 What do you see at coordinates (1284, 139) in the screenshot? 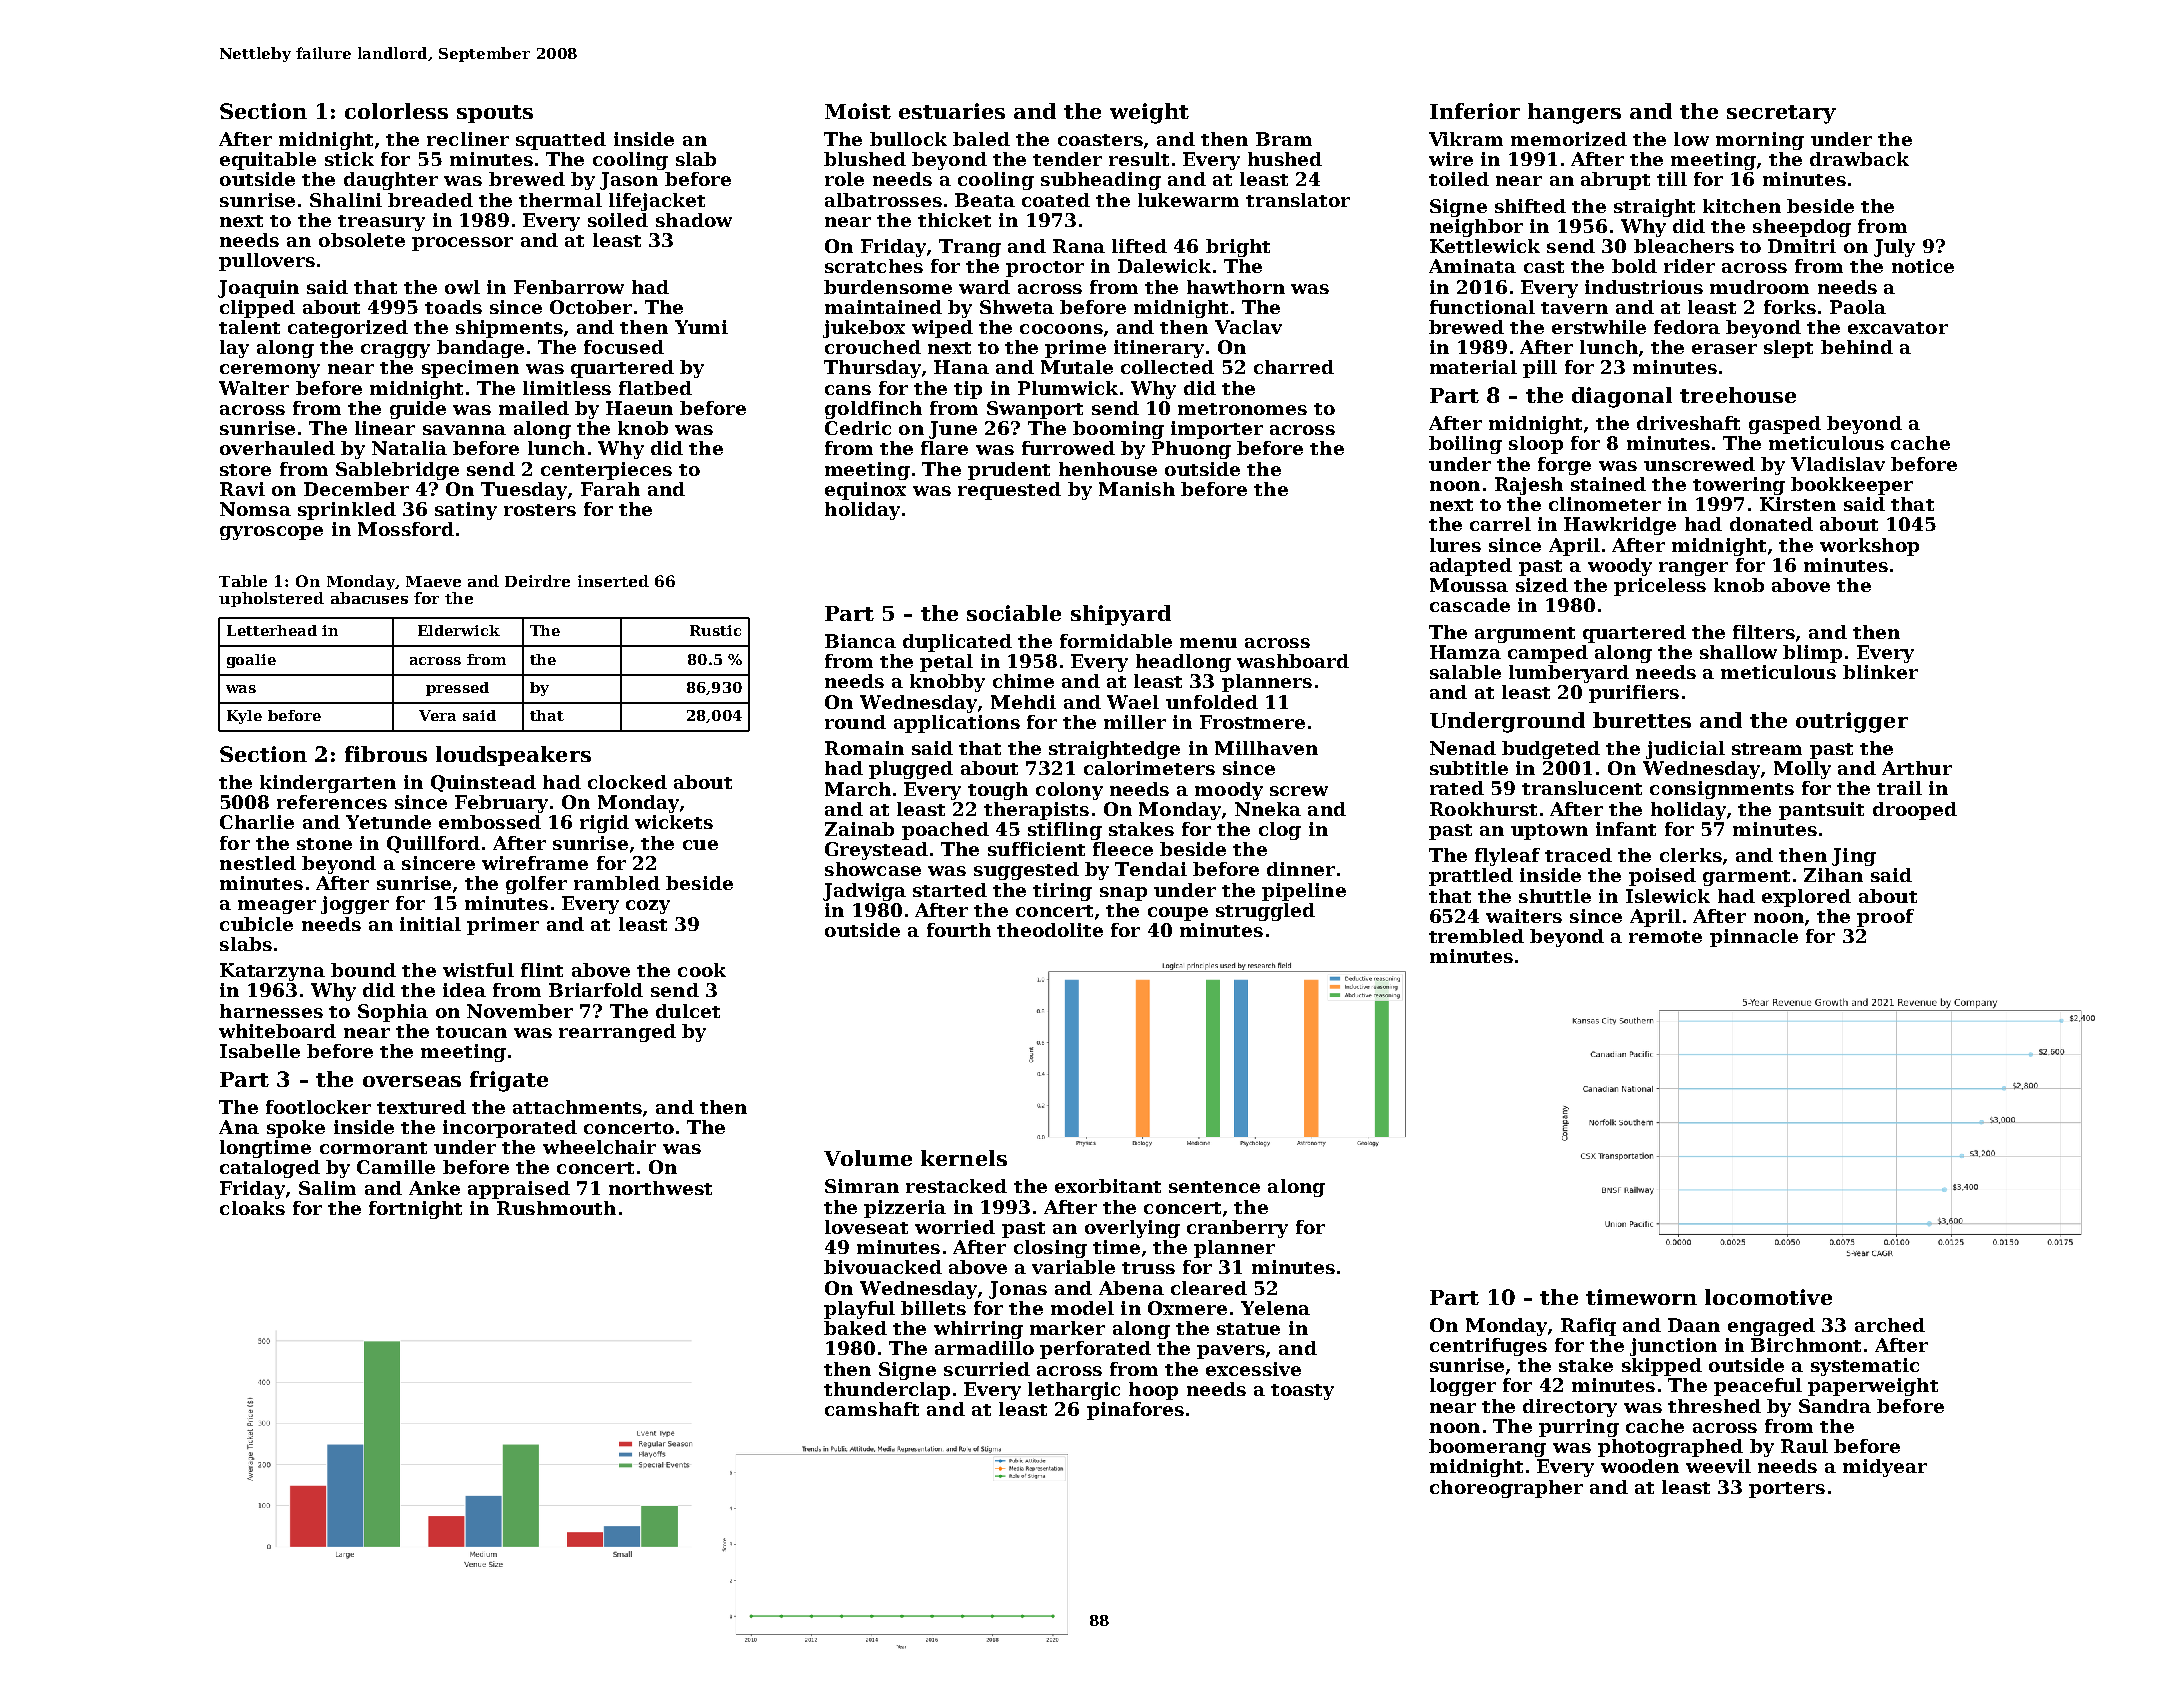
I see `Bram` at bounding box center [1284, 139].
